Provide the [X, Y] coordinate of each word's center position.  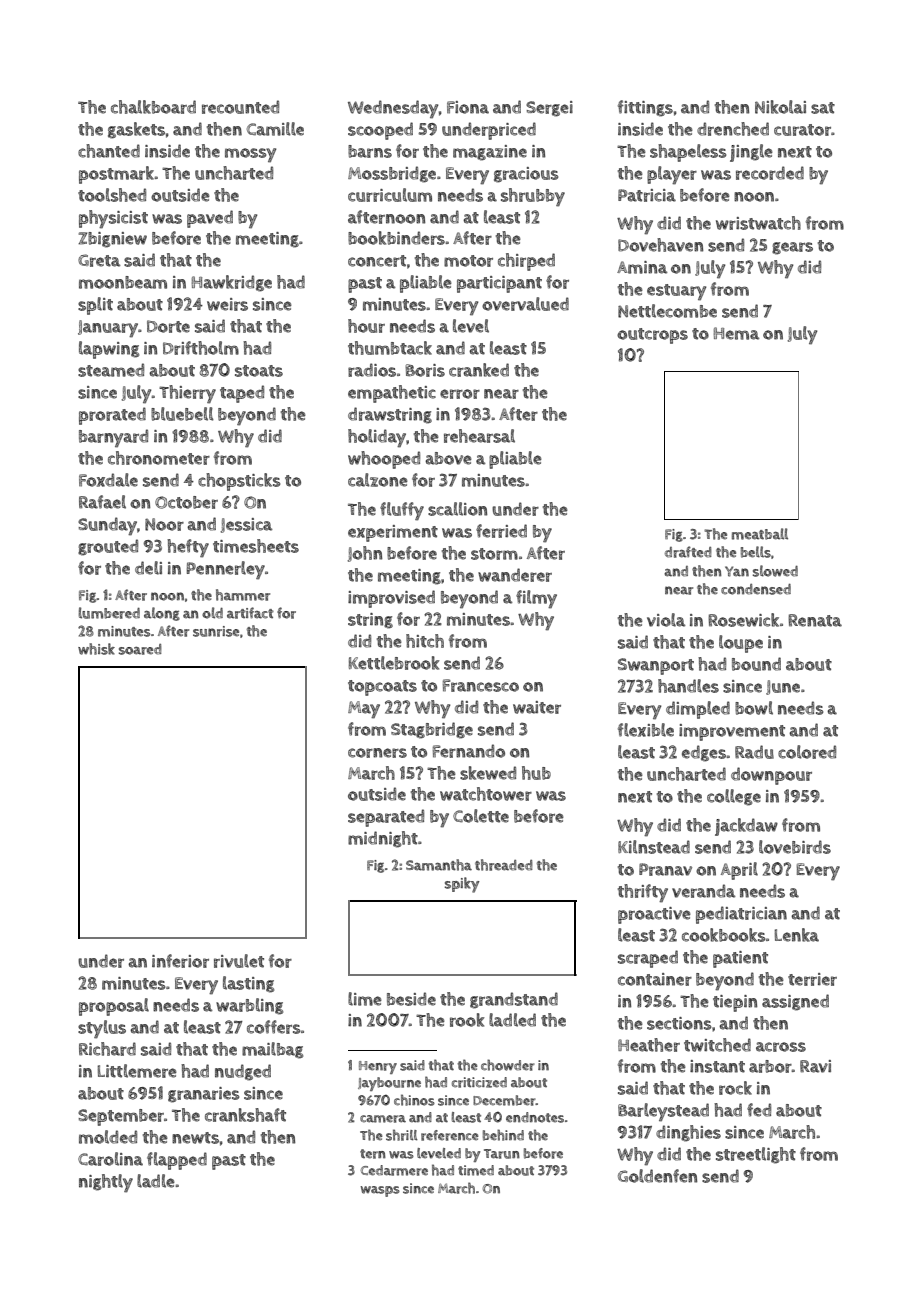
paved [210, 219]
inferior [180, 961]
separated [386, 818]
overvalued [525, 304]
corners [377, 753]
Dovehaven [660, 245]
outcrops [652, 336]
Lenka [797, 935]
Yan [737, 571]
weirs [227, 304]
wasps [380, 1191]
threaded [504, 865]
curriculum [390, 195]
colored [807, 752]
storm [494, 554]
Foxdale [108, 480]
